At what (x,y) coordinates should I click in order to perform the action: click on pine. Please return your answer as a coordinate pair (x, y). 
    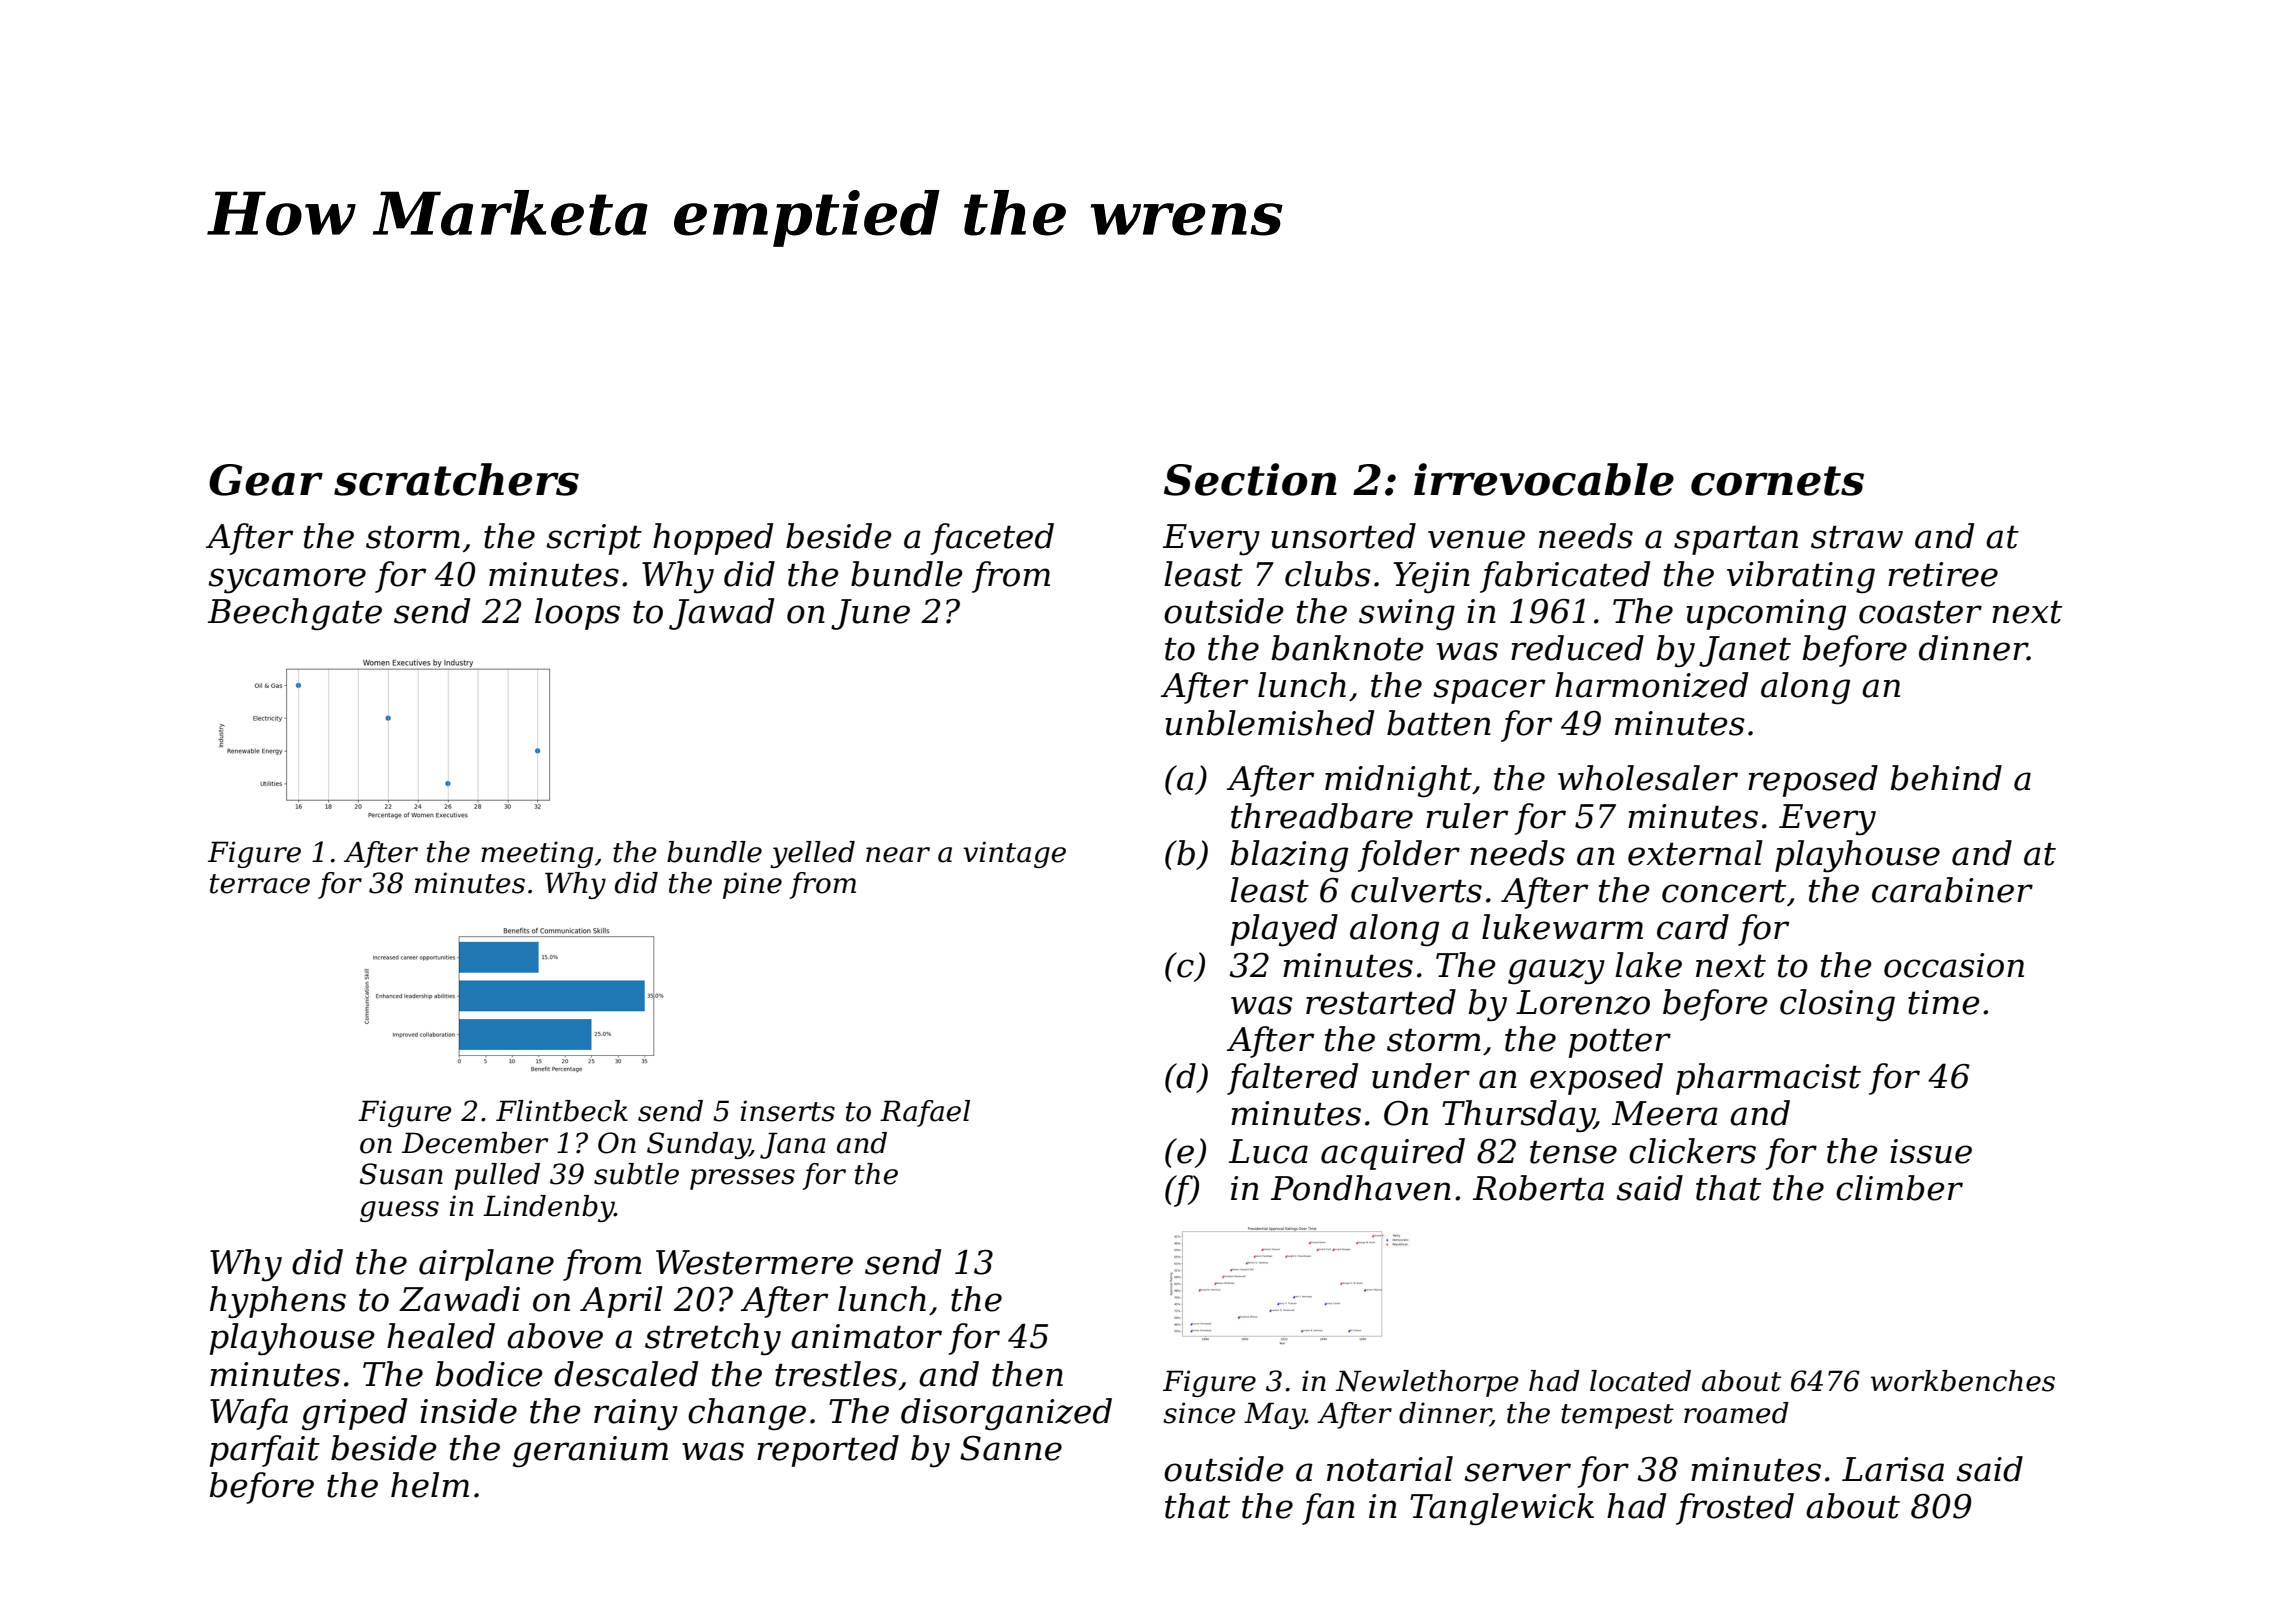
    Looking at the image, I should click on (752, 885).
